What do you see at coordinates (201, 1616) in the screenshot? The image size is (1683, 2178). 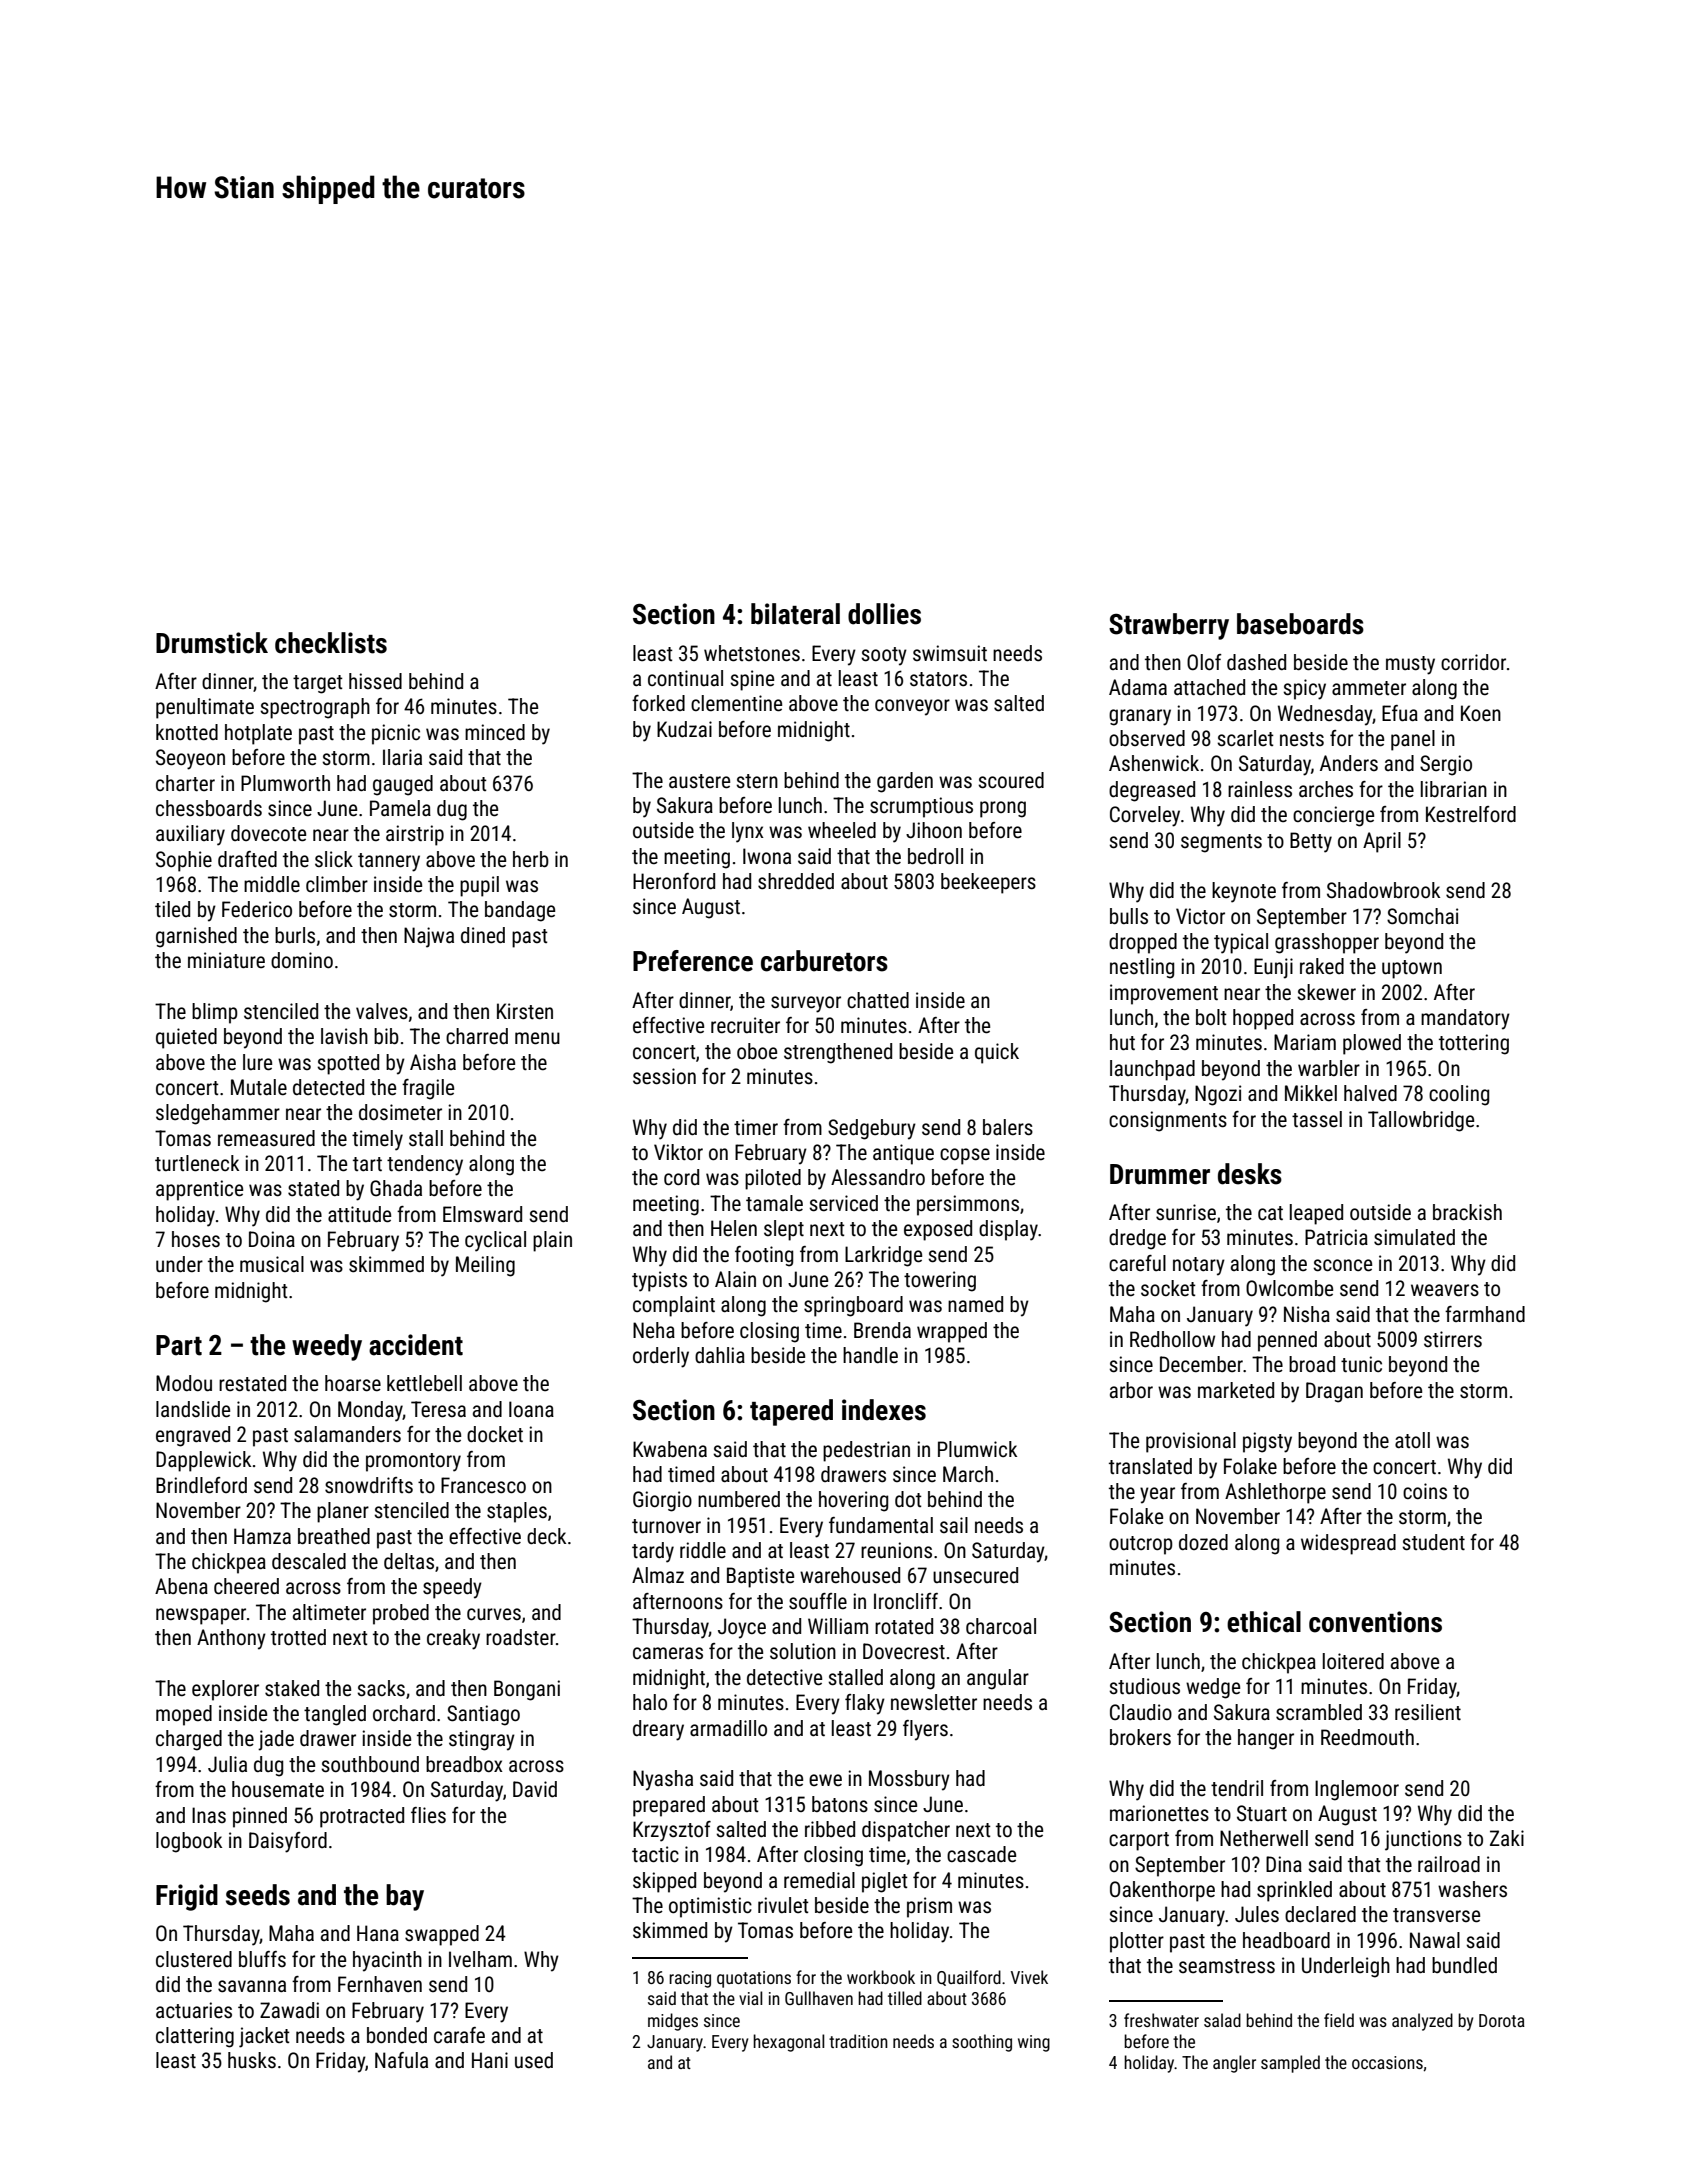 I see `newspaper` at bounding box center [201, 1616].
